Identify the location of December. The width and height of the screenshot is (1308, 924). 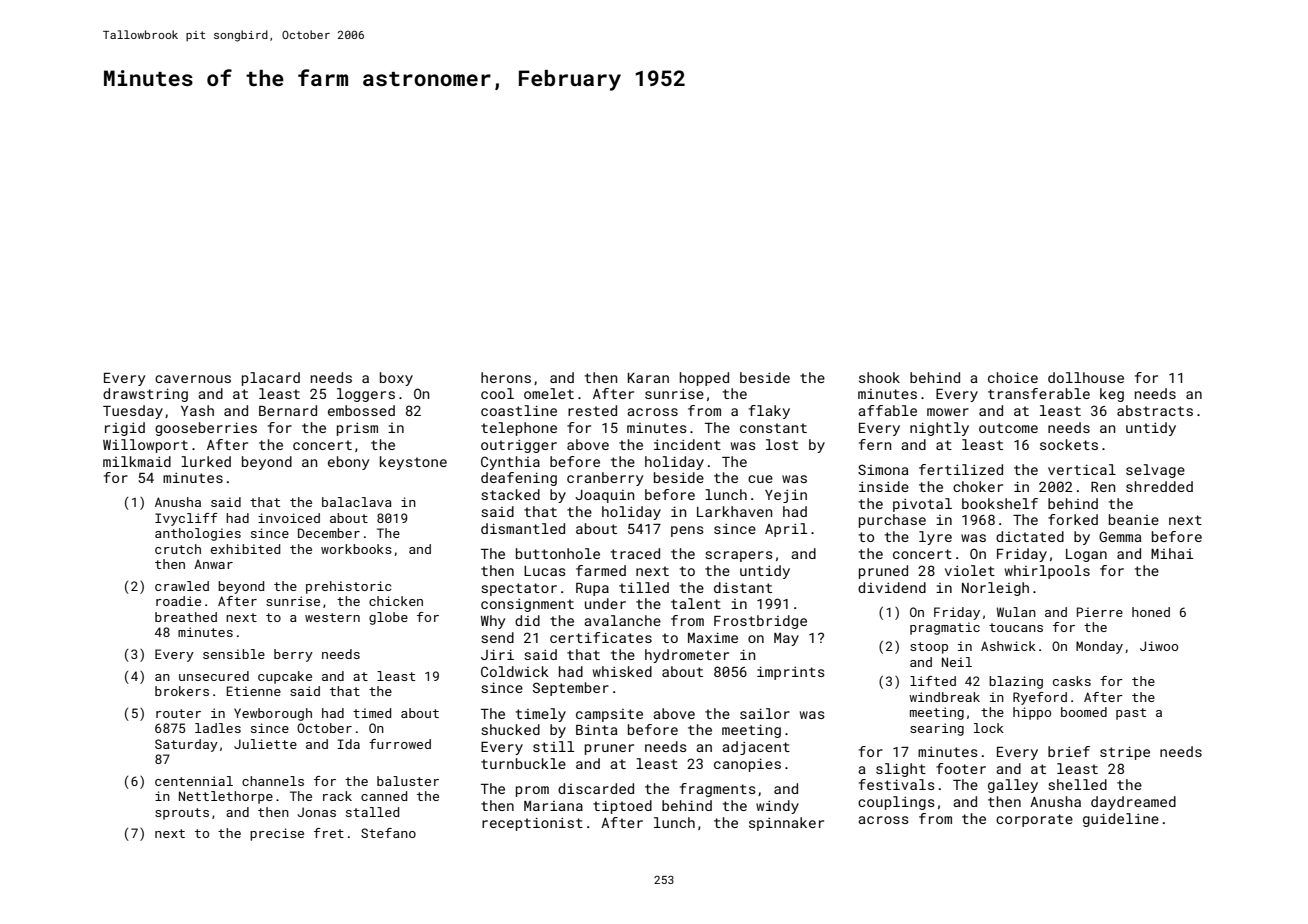
(329, 533).
